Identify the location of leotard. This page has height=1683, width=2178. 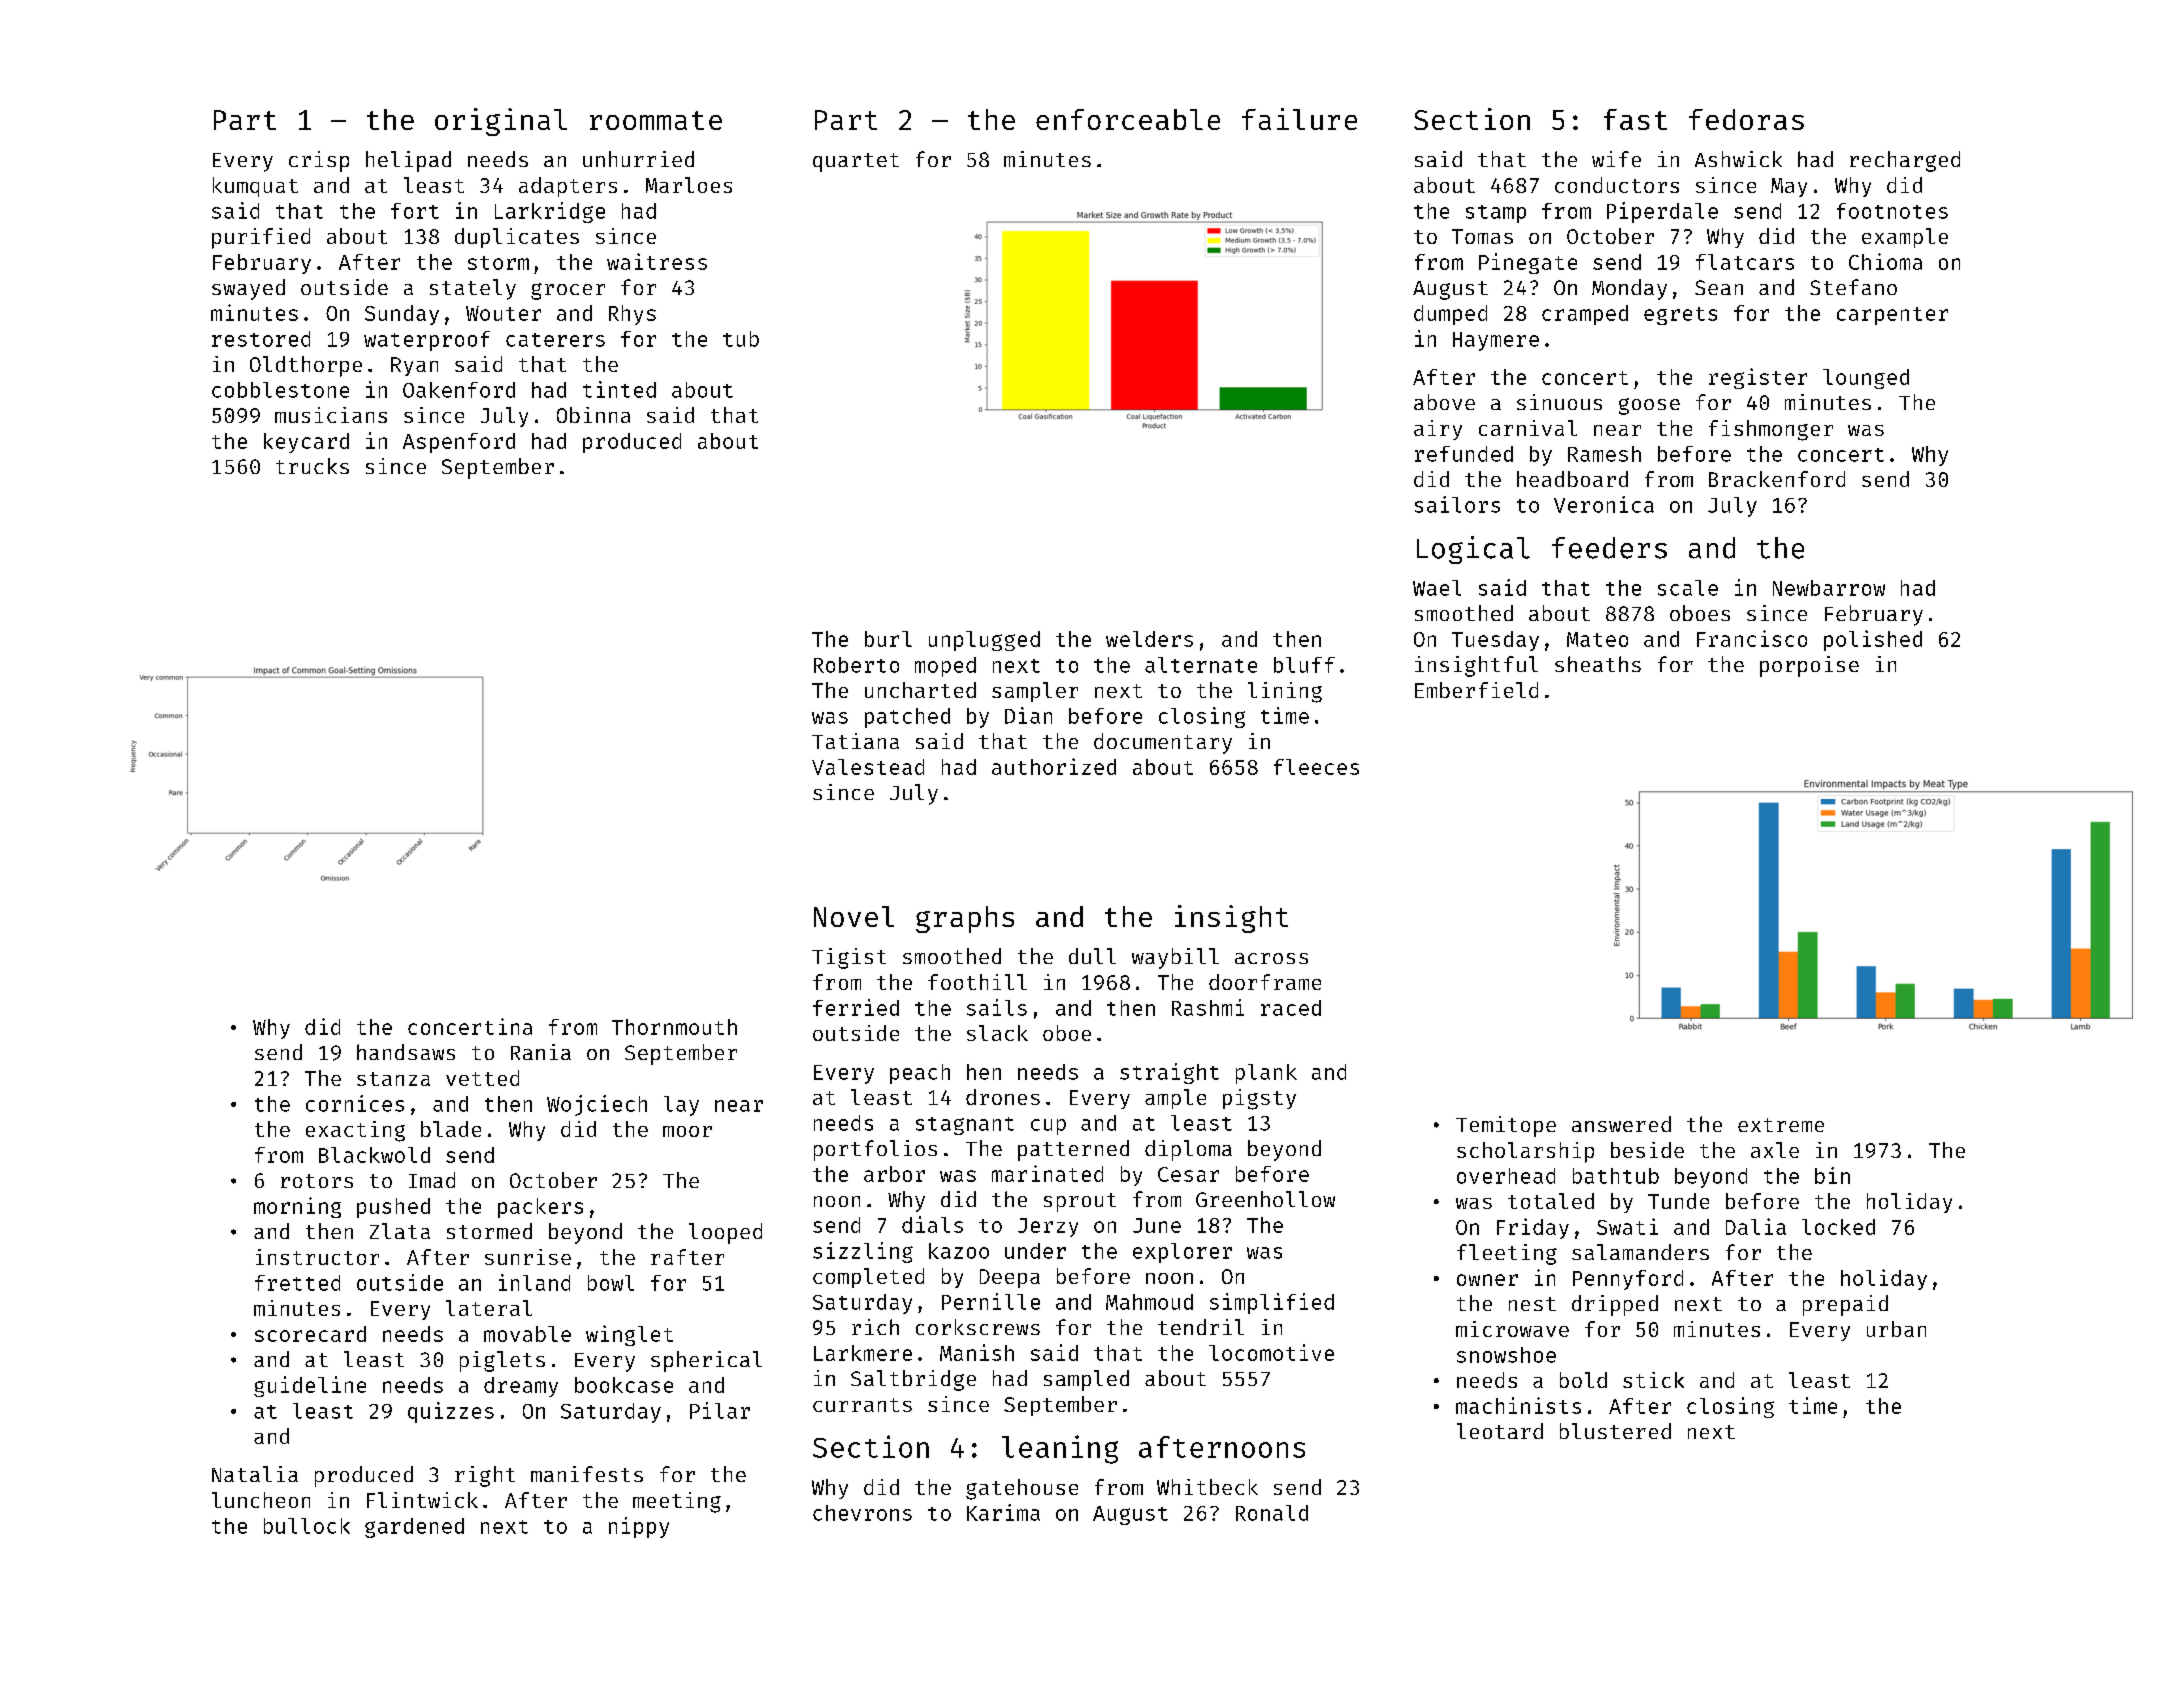
(1500, 1431).
